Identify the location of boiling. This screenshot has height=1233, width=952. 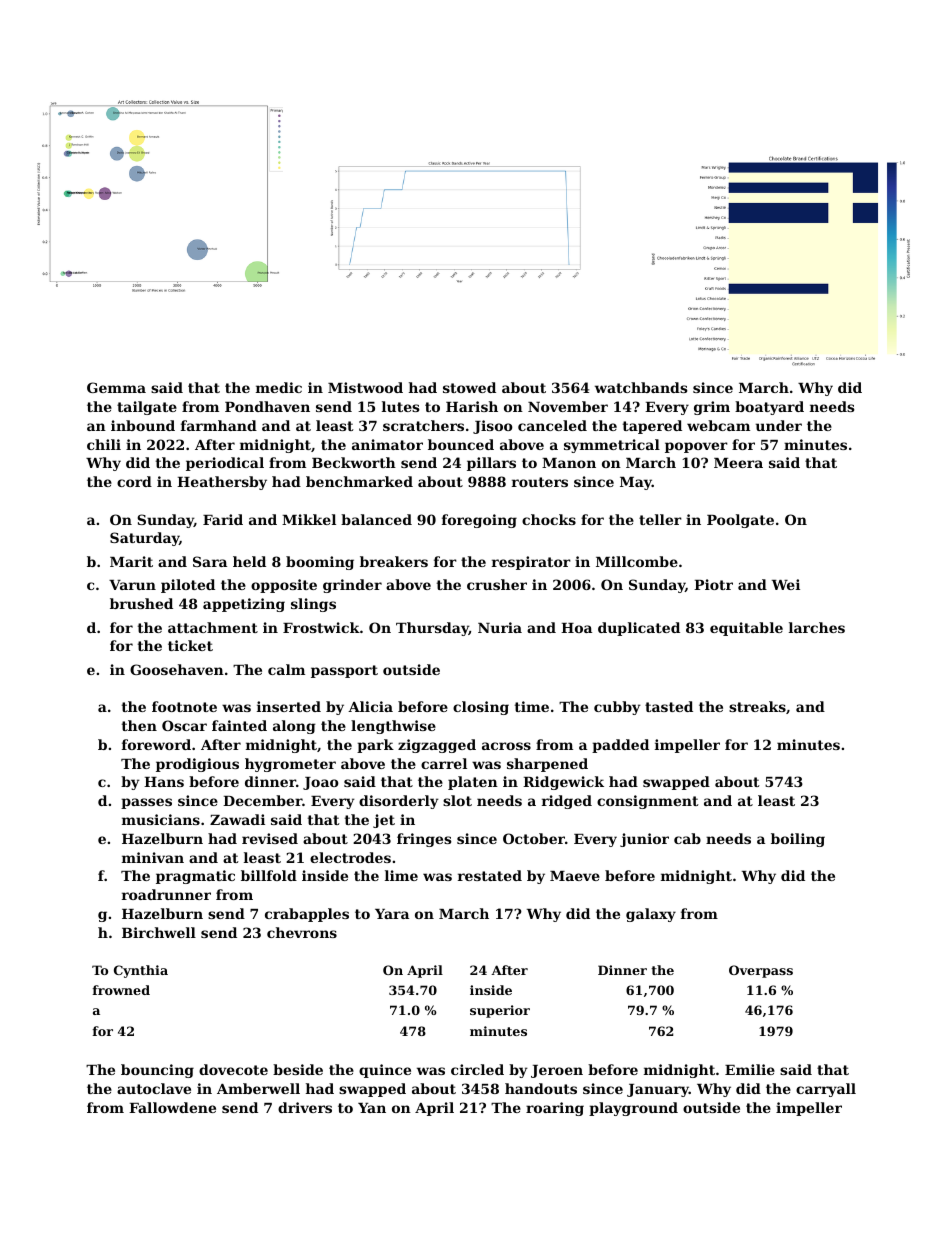
(798, 840).
